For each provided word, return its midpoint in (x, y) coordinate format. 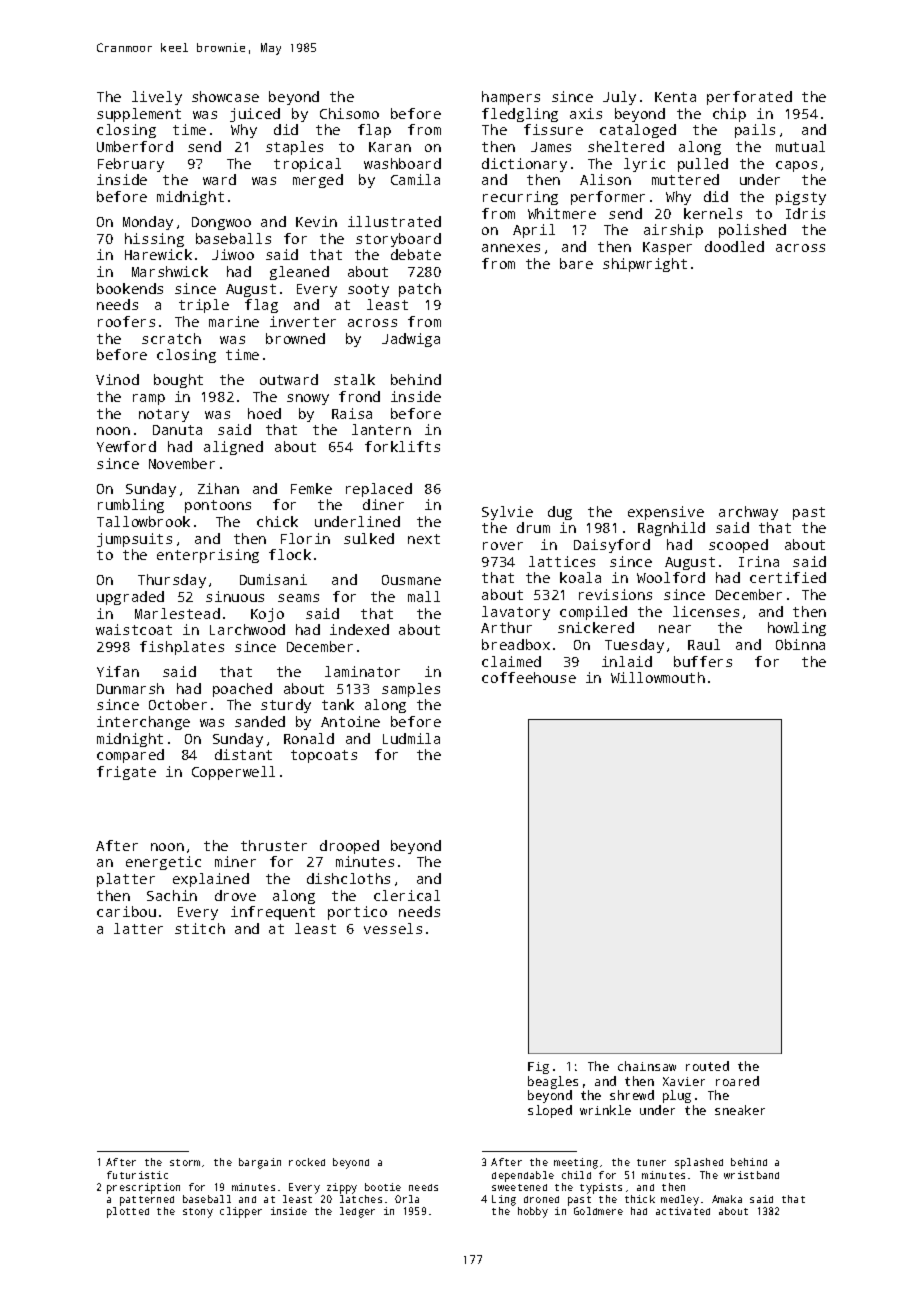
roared (737, 1081)
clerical (407, 895)
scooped (738, 546)
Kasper (667, 248)
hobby (533, 1212)
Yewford (126, 446)
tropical (307, 165)
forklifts (402, 446)
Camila (415, 179)
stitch (200, 928)
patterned (147, 1201)
